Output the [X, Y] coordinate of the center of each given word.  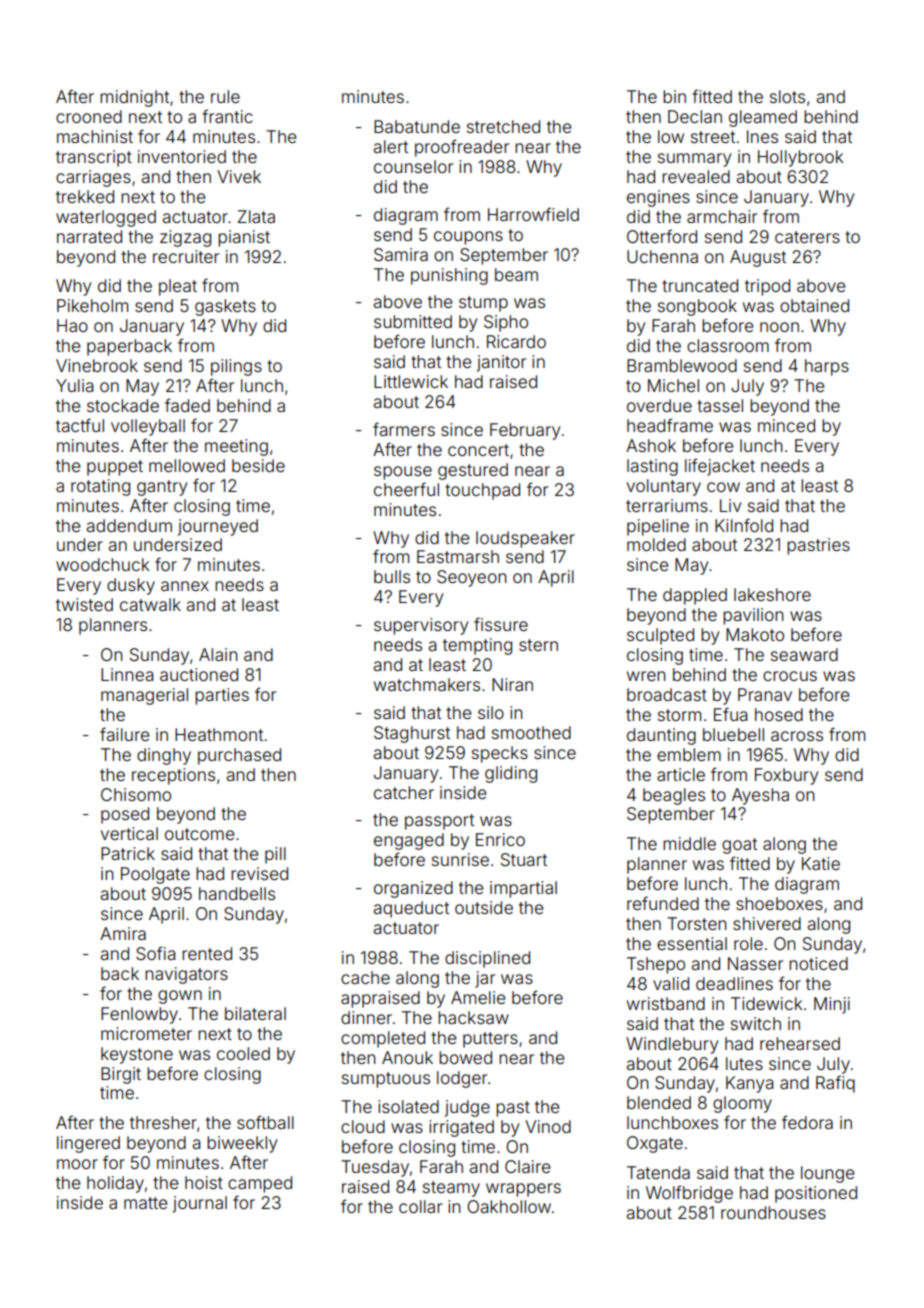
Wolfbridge [689, 1194]
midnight [134, 98]
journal [200, 1204]
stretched [503, 126]
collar [420, 1206]
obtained [814, 305]
